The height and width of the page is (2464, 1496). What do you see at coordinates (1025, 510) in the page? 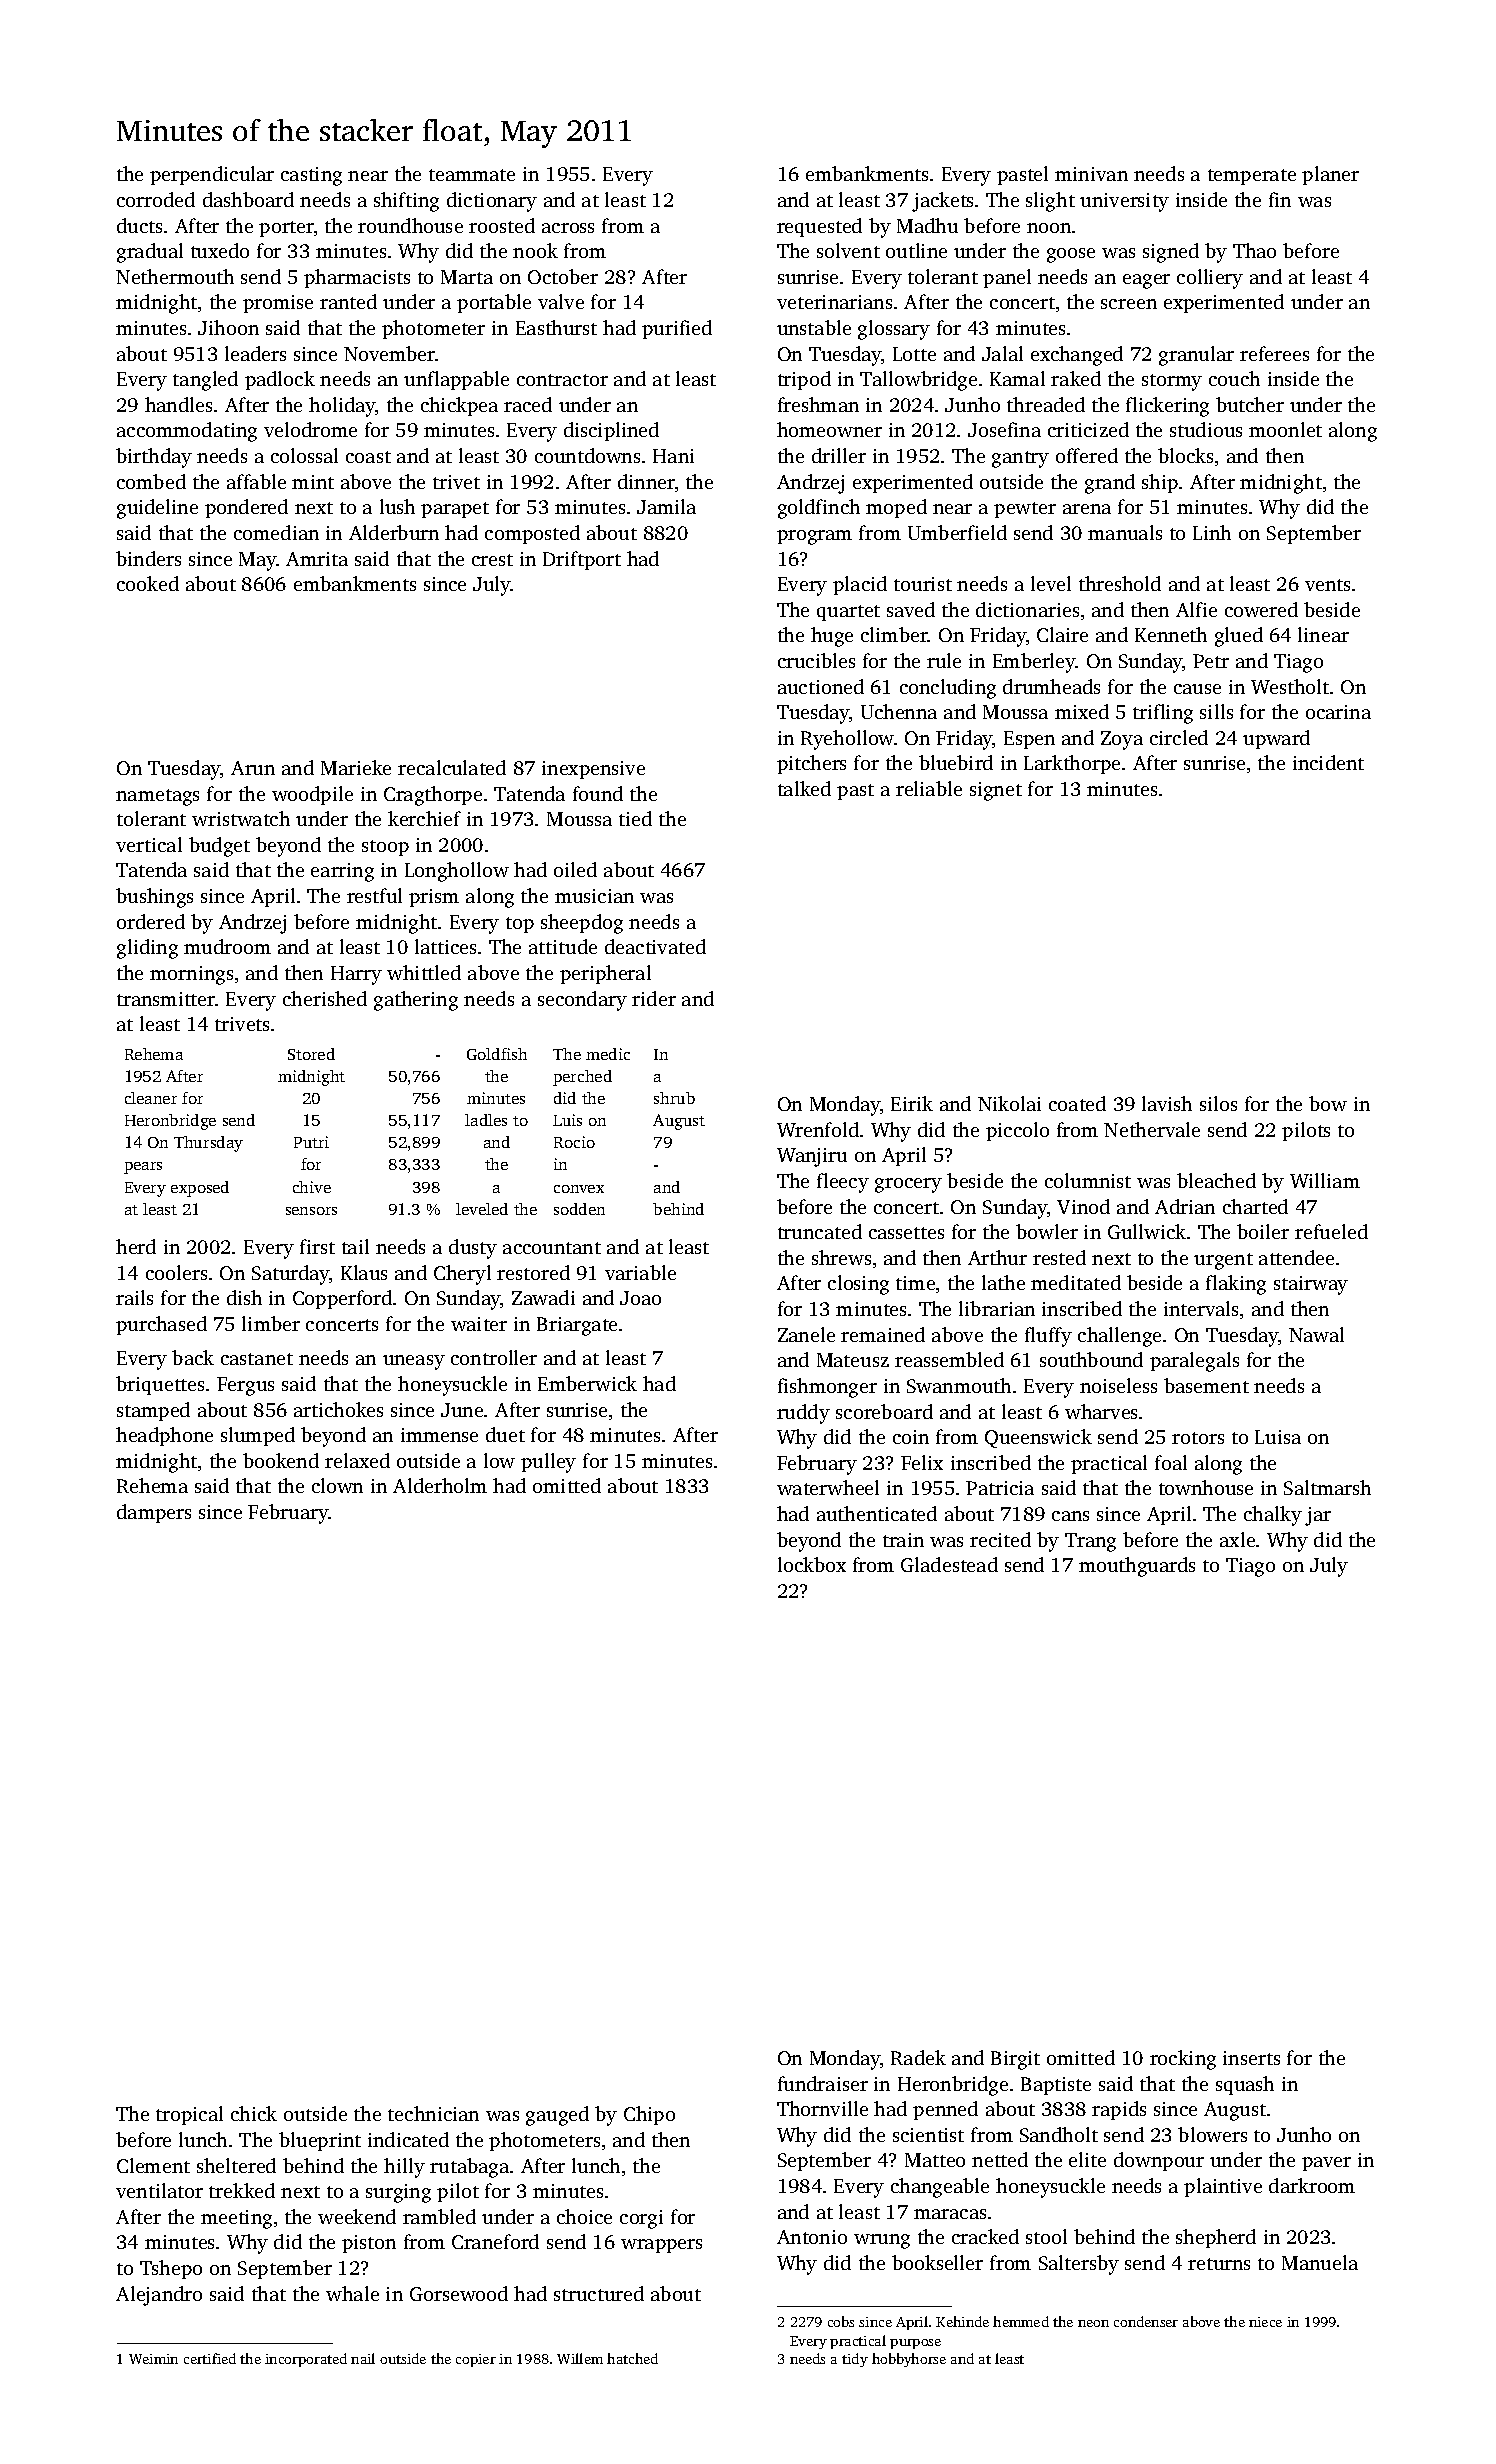
I see `pewter` at bounding box center [1025, 510].
